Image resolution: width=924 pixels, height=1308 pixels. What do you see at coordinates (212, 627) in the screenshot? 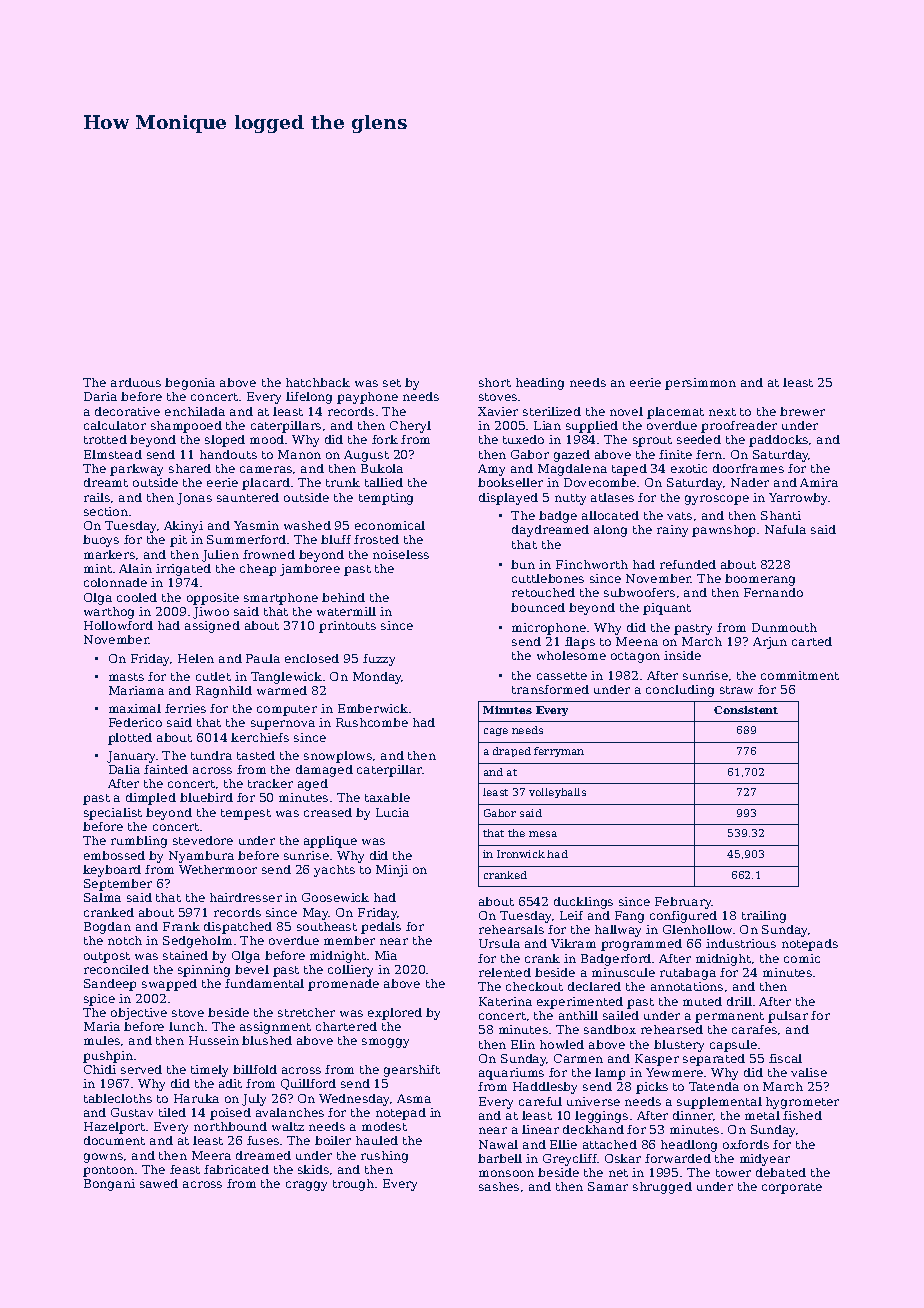
I see `assigned` at bounding box center [212, 627].
